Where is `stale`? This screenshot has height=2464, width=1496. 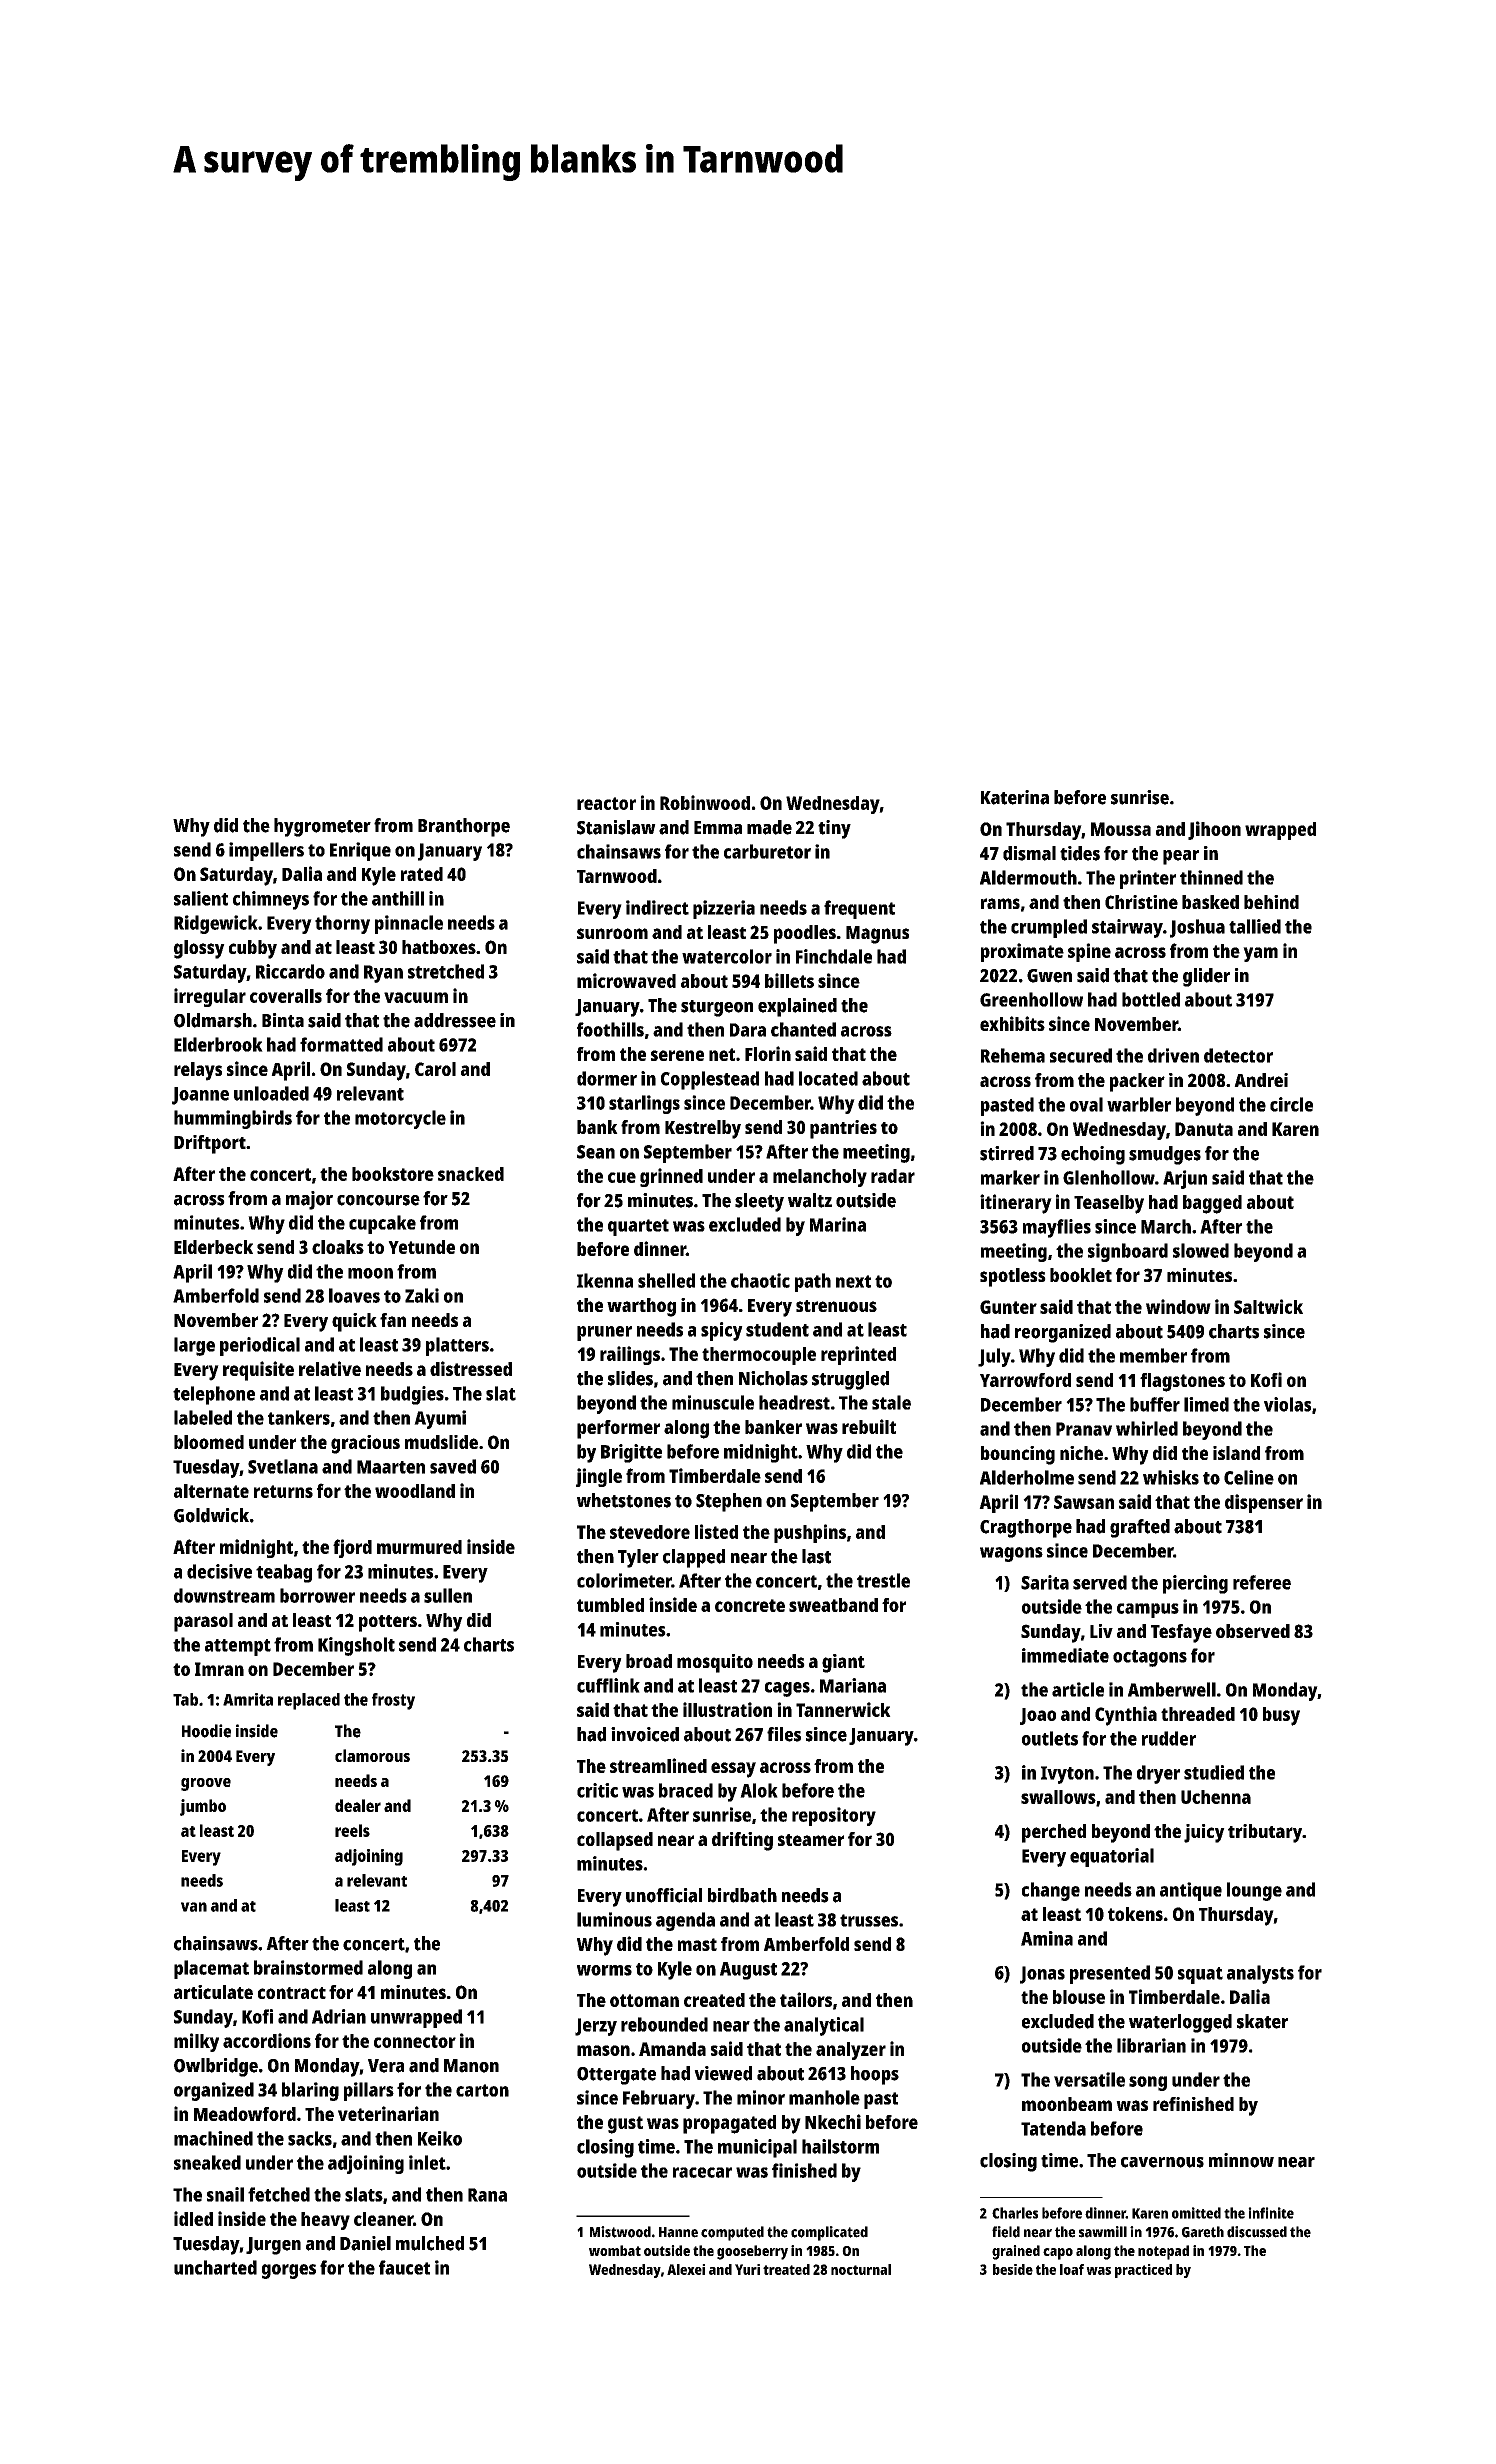 stale is located at coordinates (891, 1402).
